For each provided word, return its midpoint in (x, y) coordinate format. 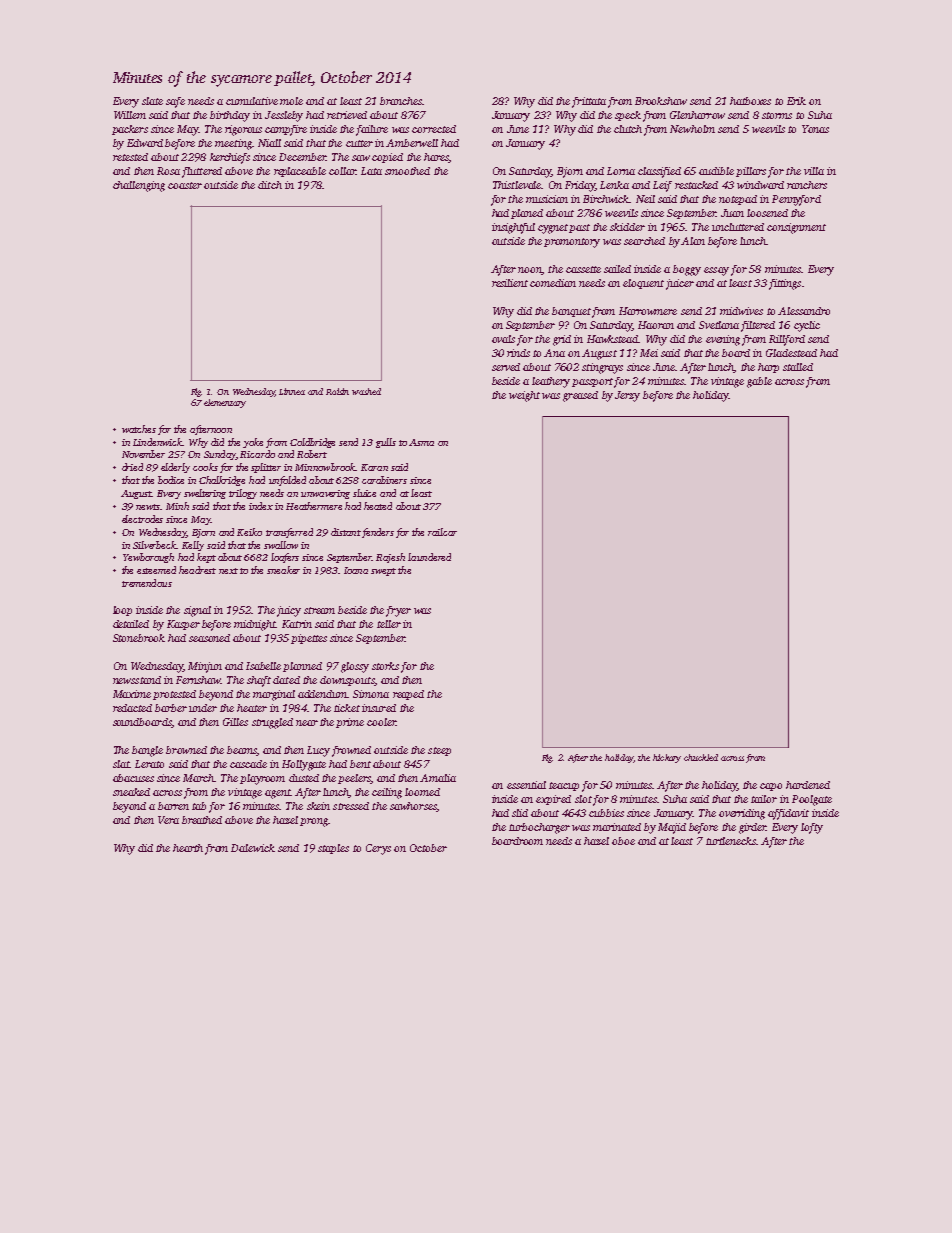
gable (759, 382)
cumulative (252, 101)
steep (439, 751)
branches (401, 101)
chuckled (701, 757)
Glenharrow (697, 115)
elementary (225, 403)
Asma (421, 442)
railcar (442, 532)
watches (139, 429)
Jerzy (627, 396)
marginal (274, 695)
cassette (583, 269)
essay (716, 271)
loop (122, 611)
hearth (188, 848)
